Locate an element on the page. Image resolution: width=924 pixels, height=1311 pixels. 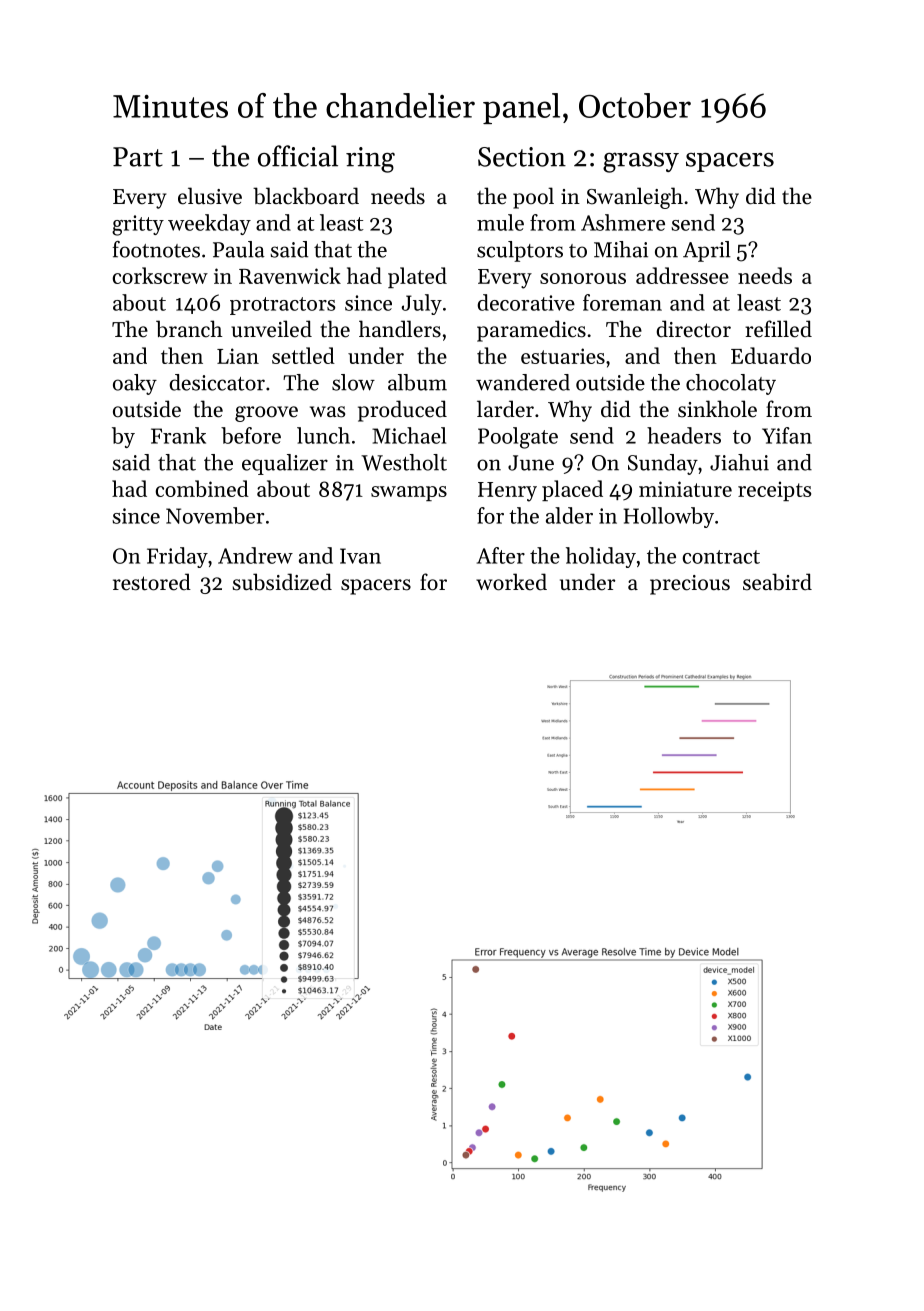
Jiahui is located at coordinates (739, 462).
